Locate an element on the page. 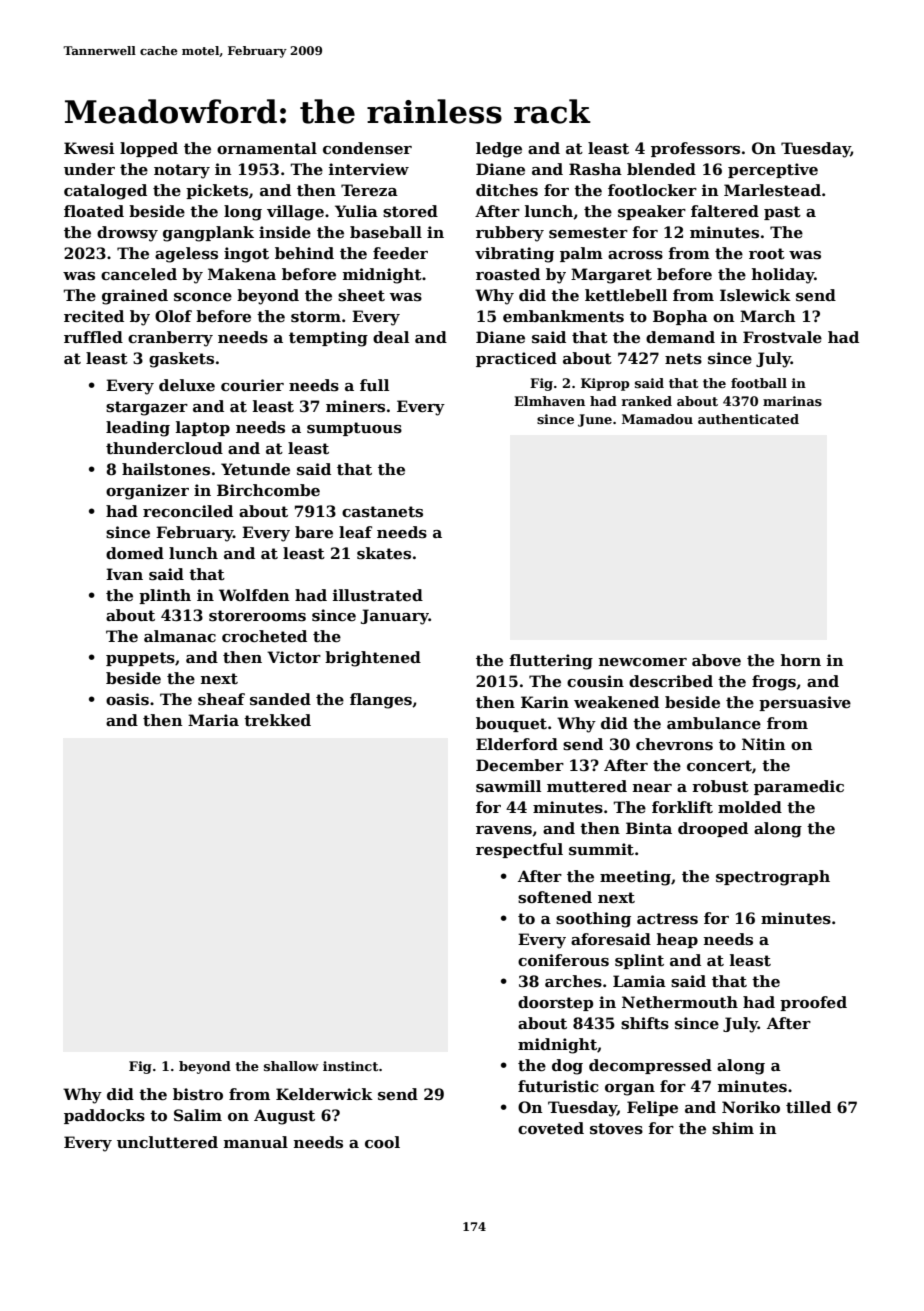 This document has height=1311, width=924. manual is located at coordinates (256, 1142).
